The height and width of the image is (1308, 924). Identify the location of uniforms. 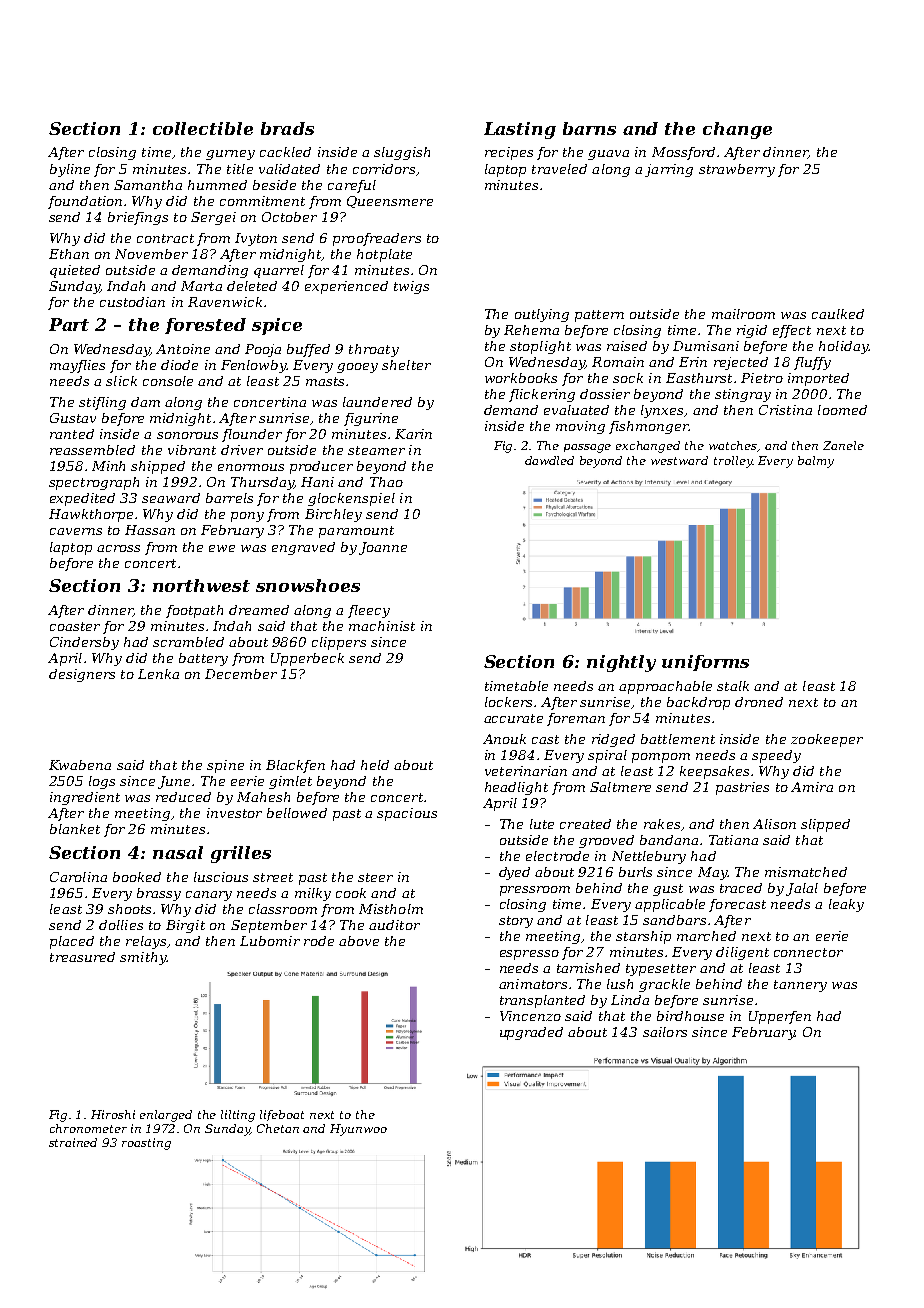
(705, 663).
